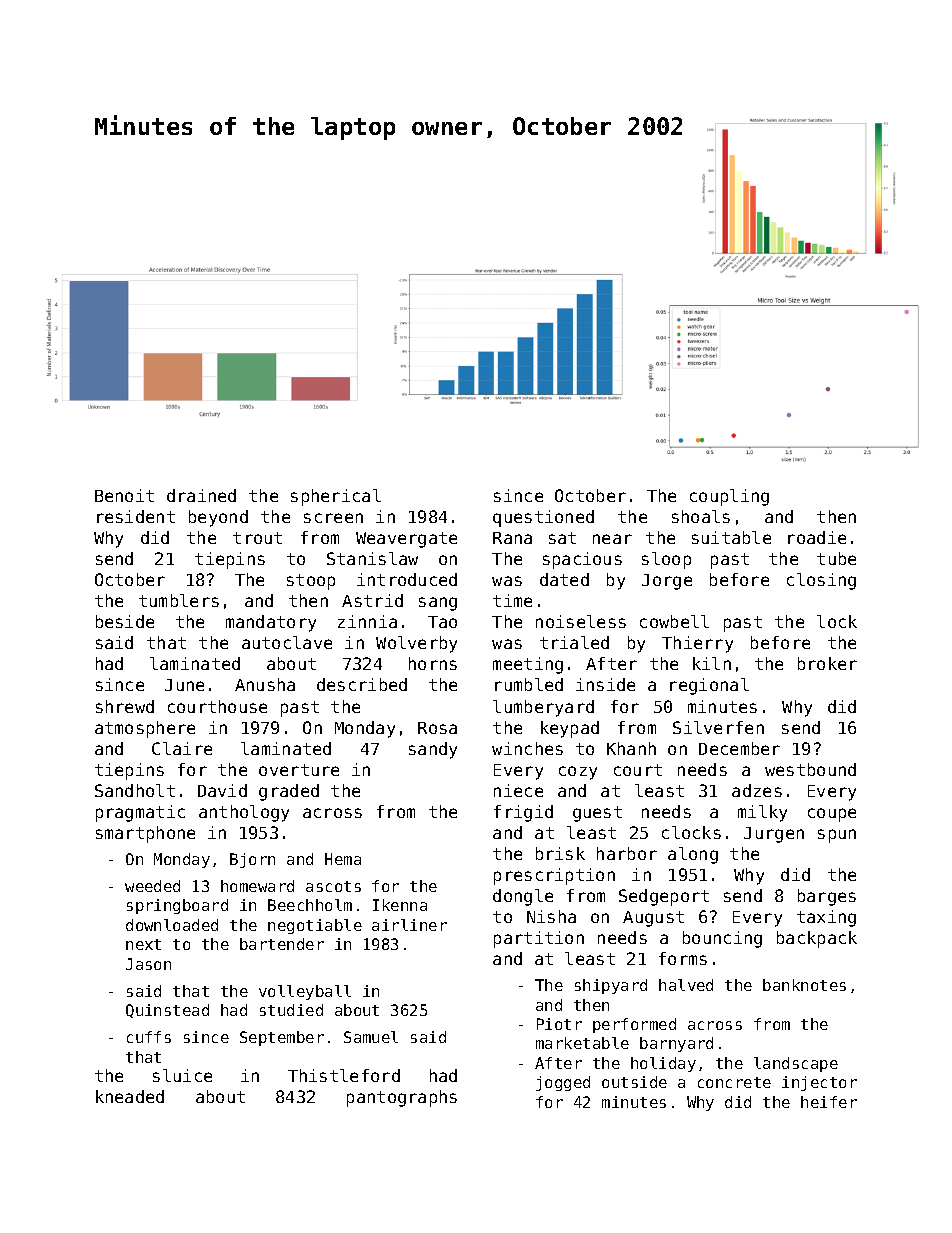 This image has width=952, height=1233. Describe the element at coordinates (130, 1096) in the image. I see `kneaded` at that location.
